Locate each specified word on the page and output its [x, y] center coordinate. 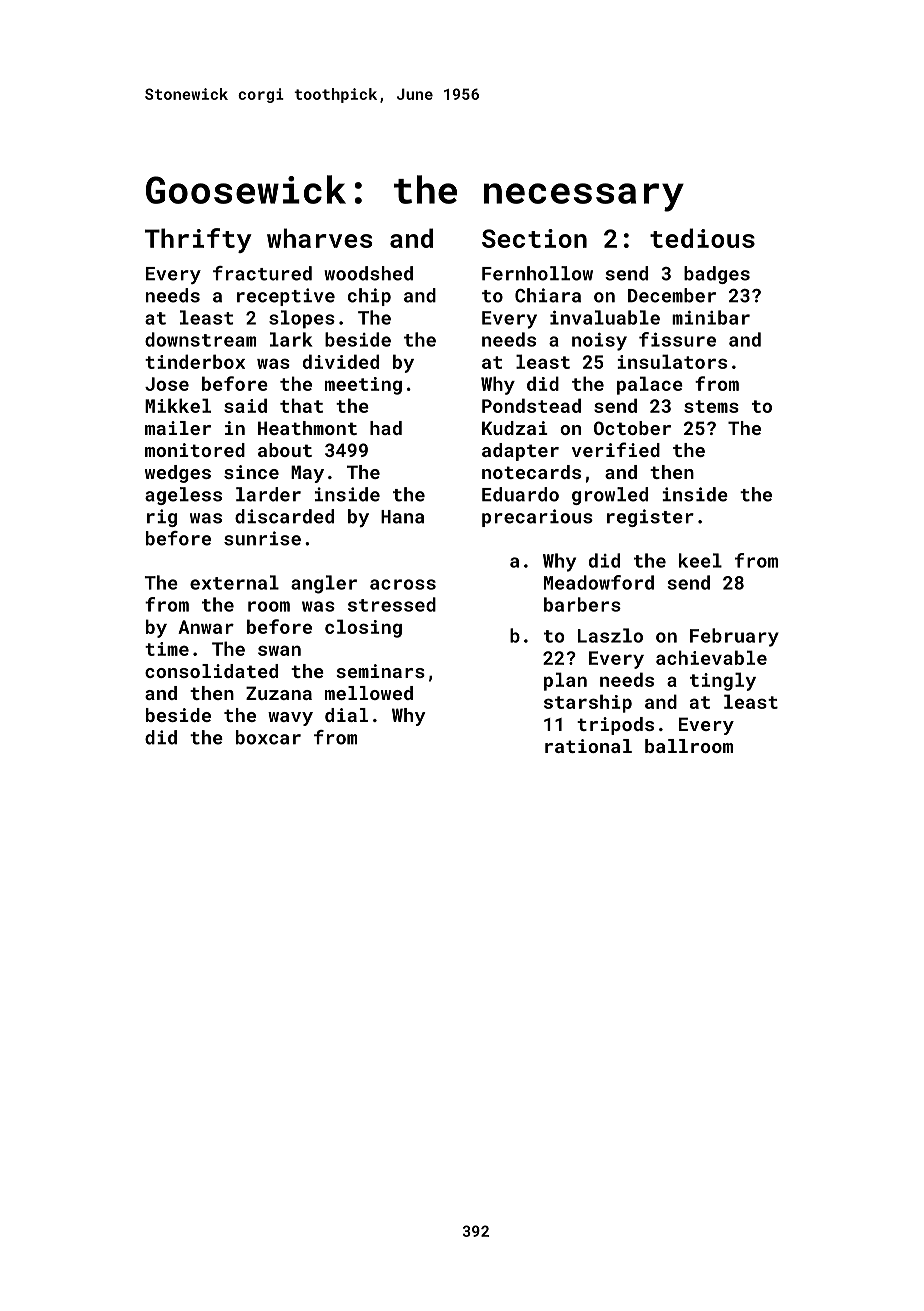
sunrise [262, 538]
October [632, 428]
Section [534, 238]
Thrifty [198, 240]
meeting [363, 386]
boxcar [268, 737]
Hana [402, 517]
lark [291, 339]
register [650, 518]
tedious [702, 238]
